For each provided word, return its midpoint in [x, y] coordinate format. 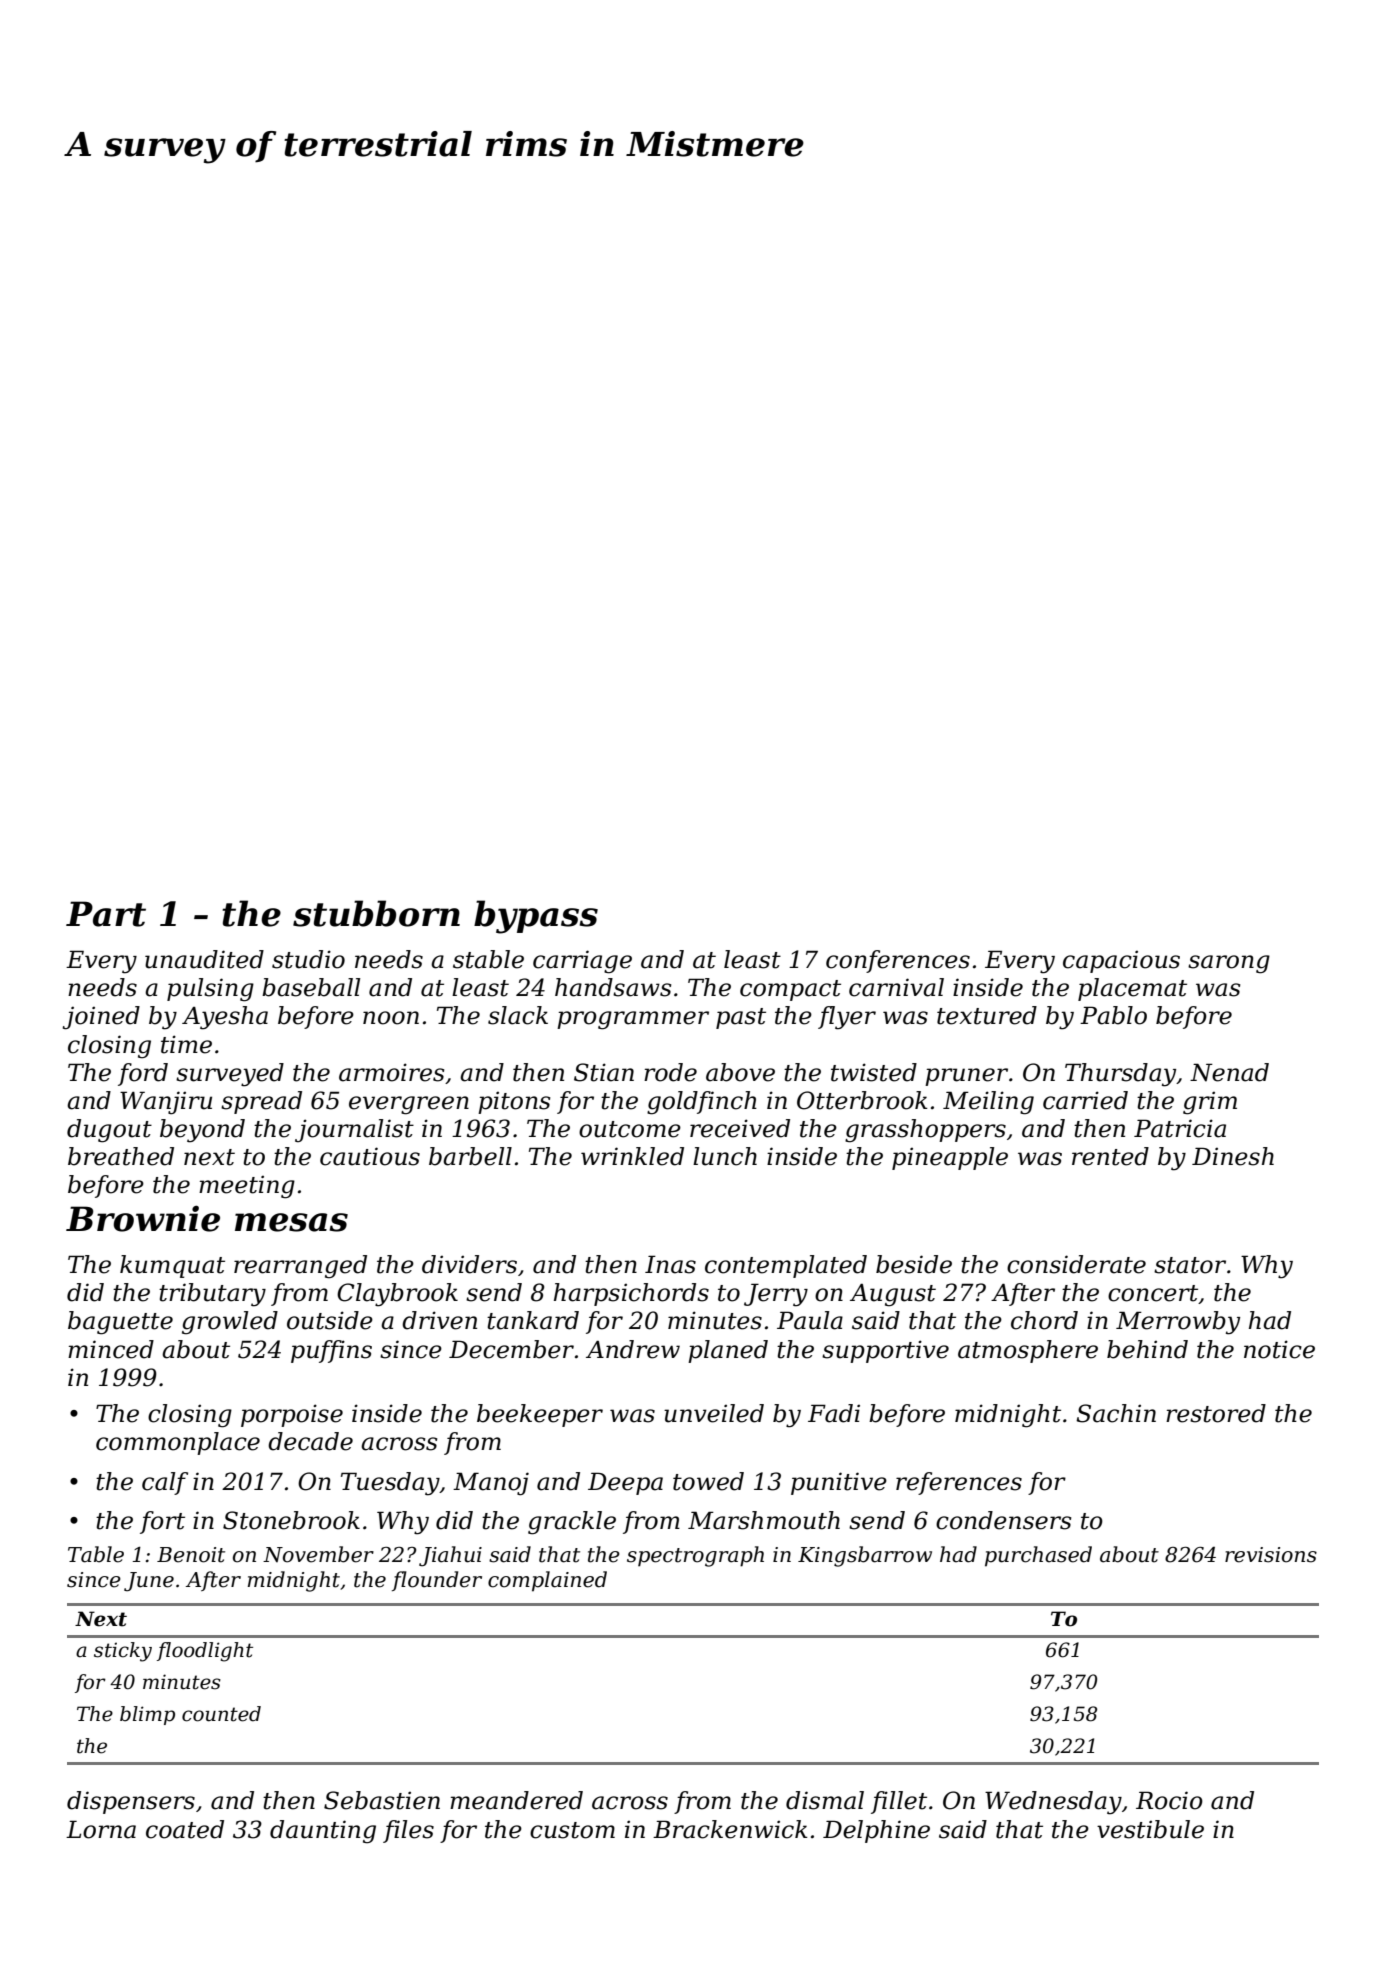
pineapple [950, 1158]
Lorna [101, 1829]
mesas [291, 1222]
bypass [536, 917]
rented [1110, 1156]
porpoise [292, 1415]
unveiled [714, 1413]
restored [1216, 1413]
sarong [1229, 964]
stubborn [376, 913]
